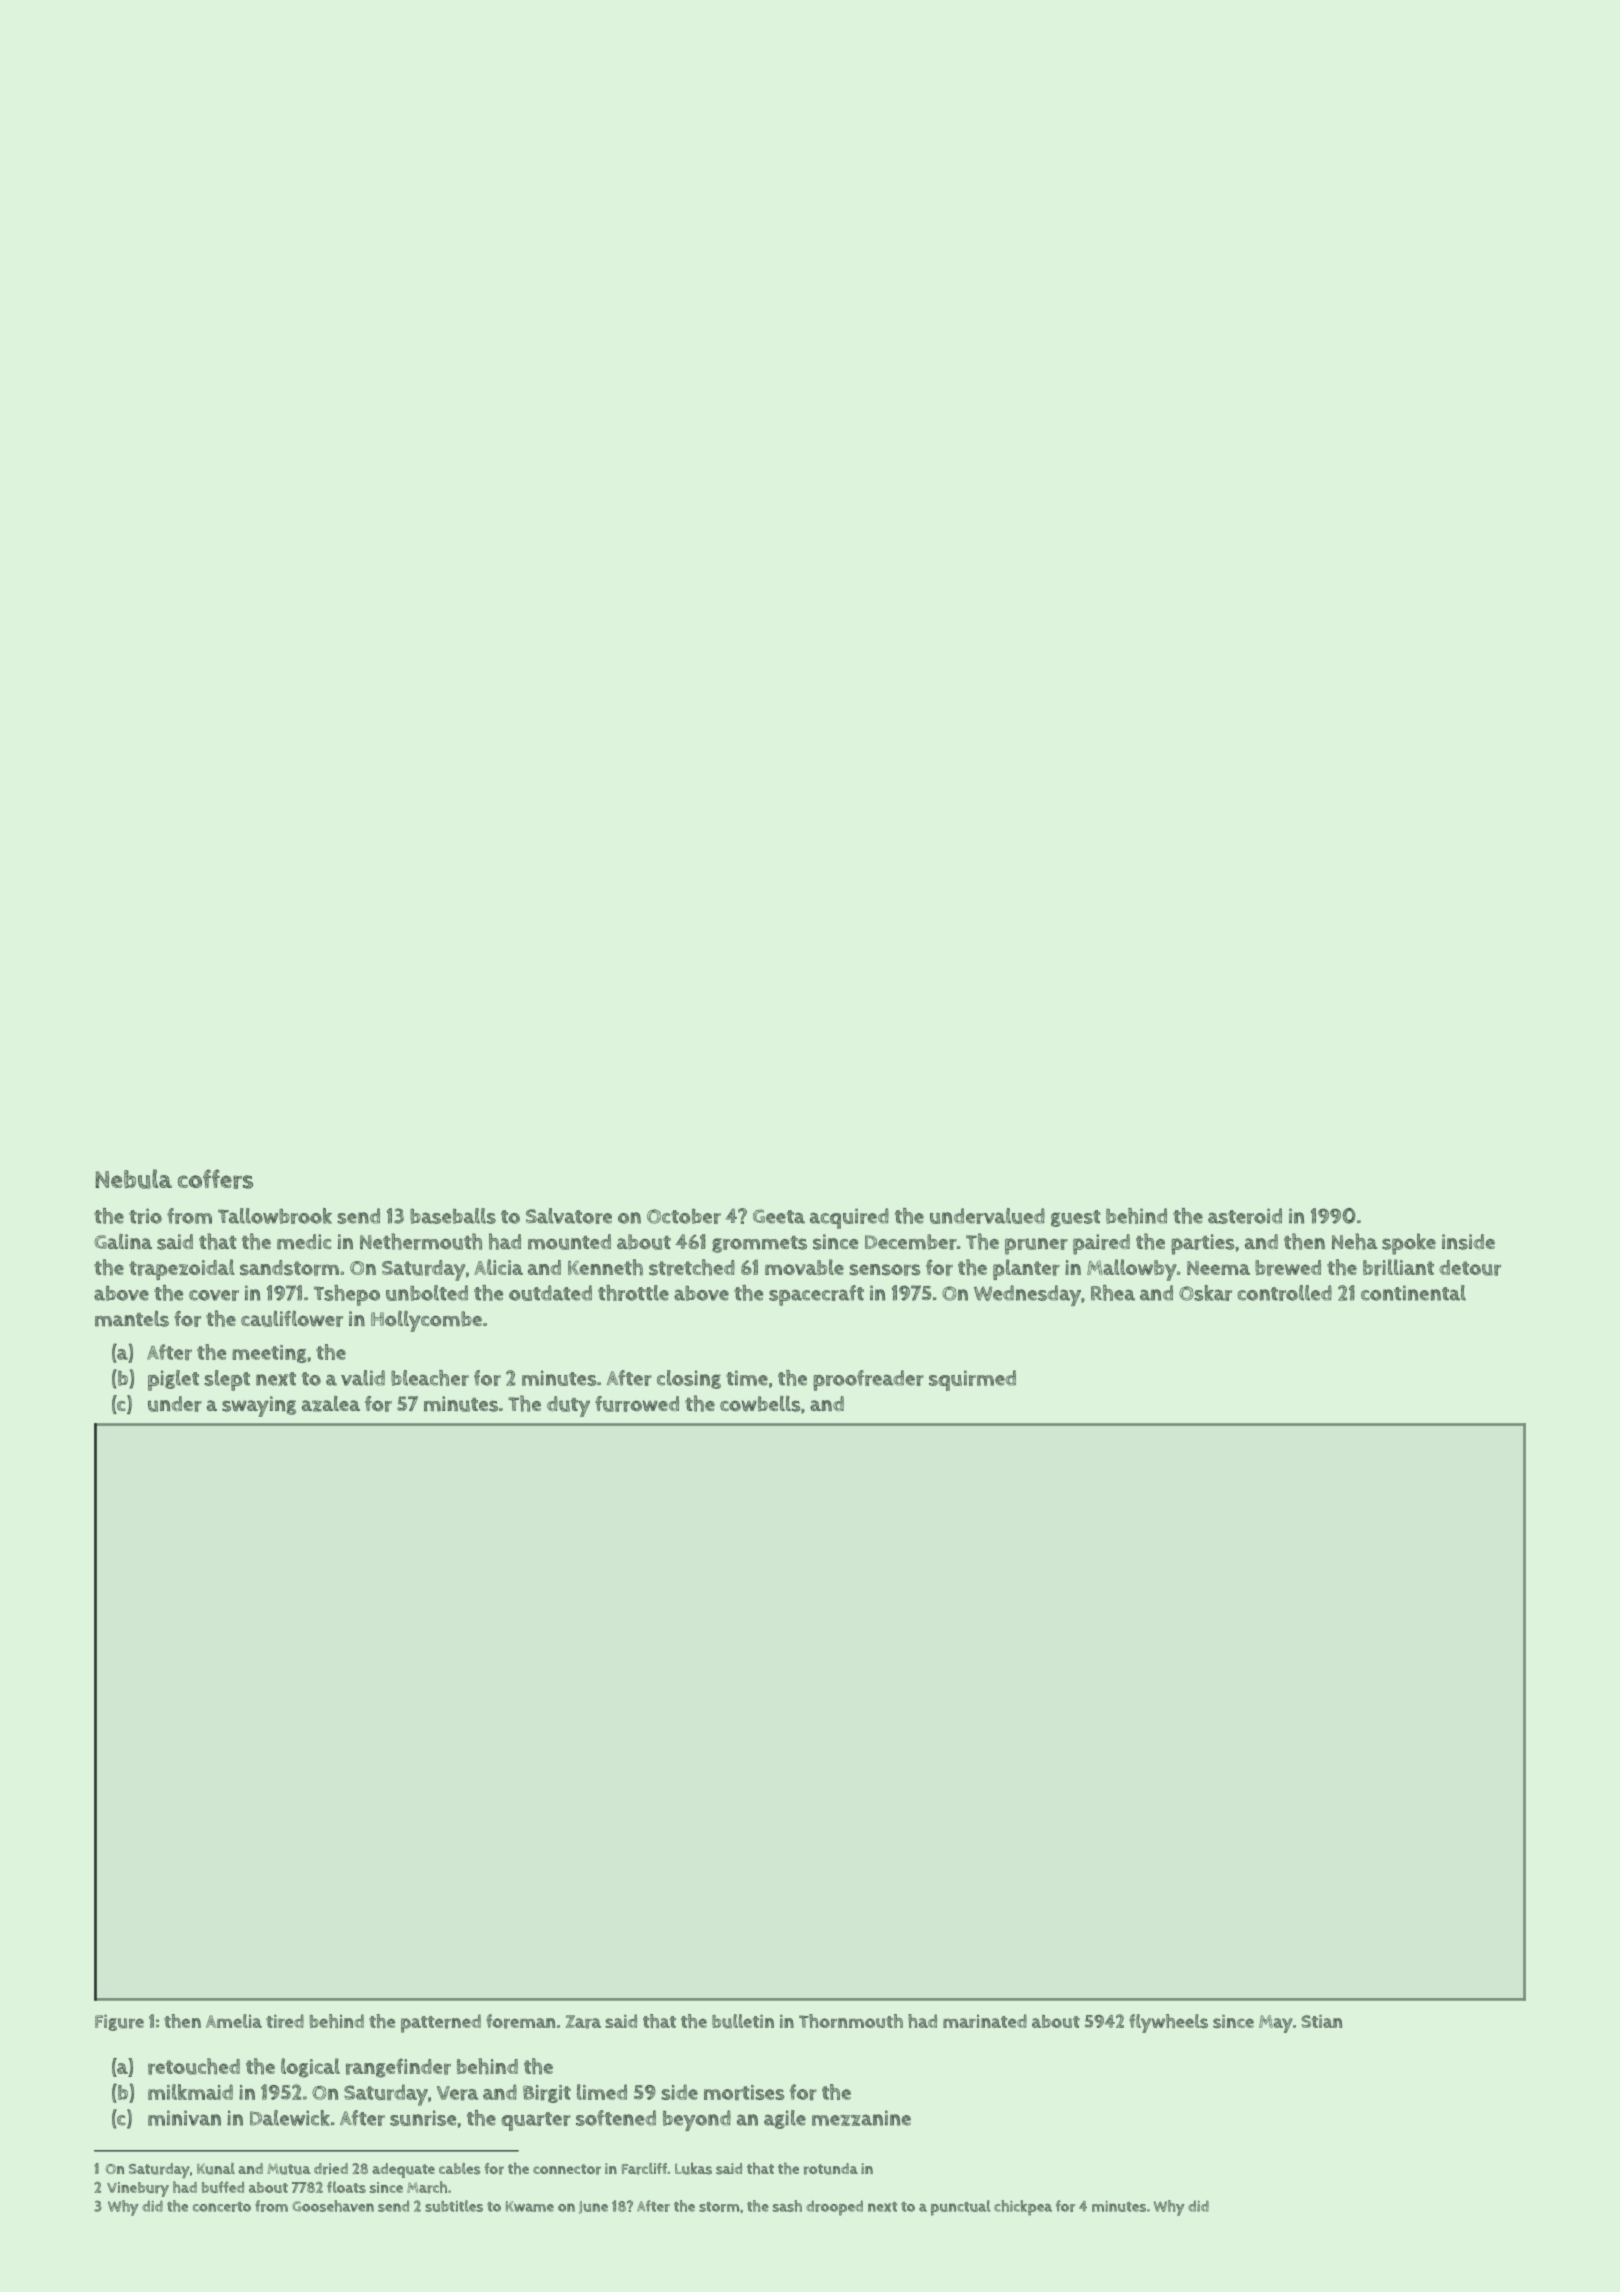 The image size is (1620, 2292). Describe the element at coordinates (134, 1179) in the image. I see `Nebula` at that location.
